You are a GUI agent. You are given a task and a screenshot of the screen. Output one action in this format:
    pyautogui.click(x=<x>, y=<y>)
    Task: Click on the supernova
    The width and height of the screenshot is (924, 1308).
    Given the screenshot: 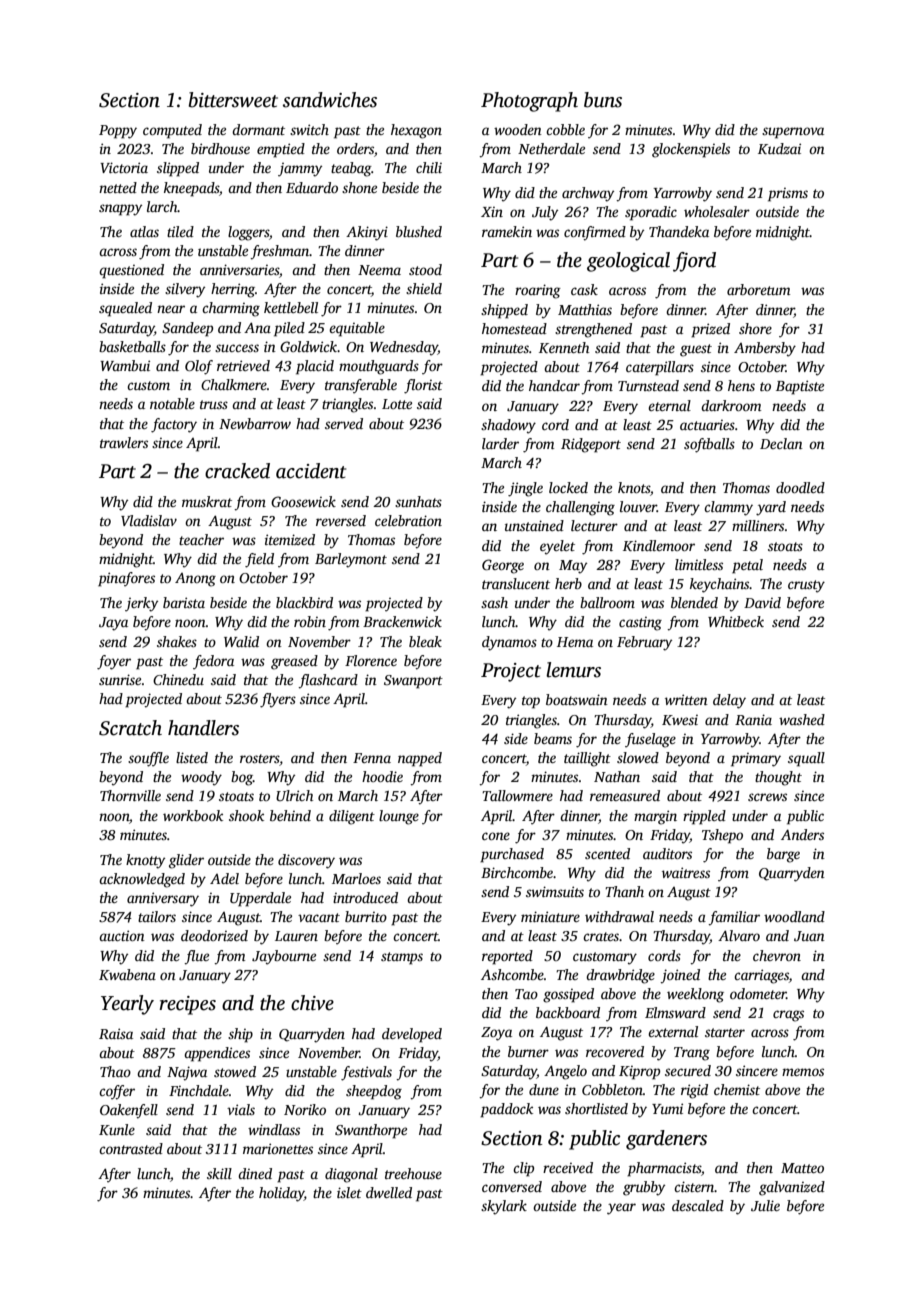 What is the action you would take?
    pyautogui.click(x=793, y=133)
